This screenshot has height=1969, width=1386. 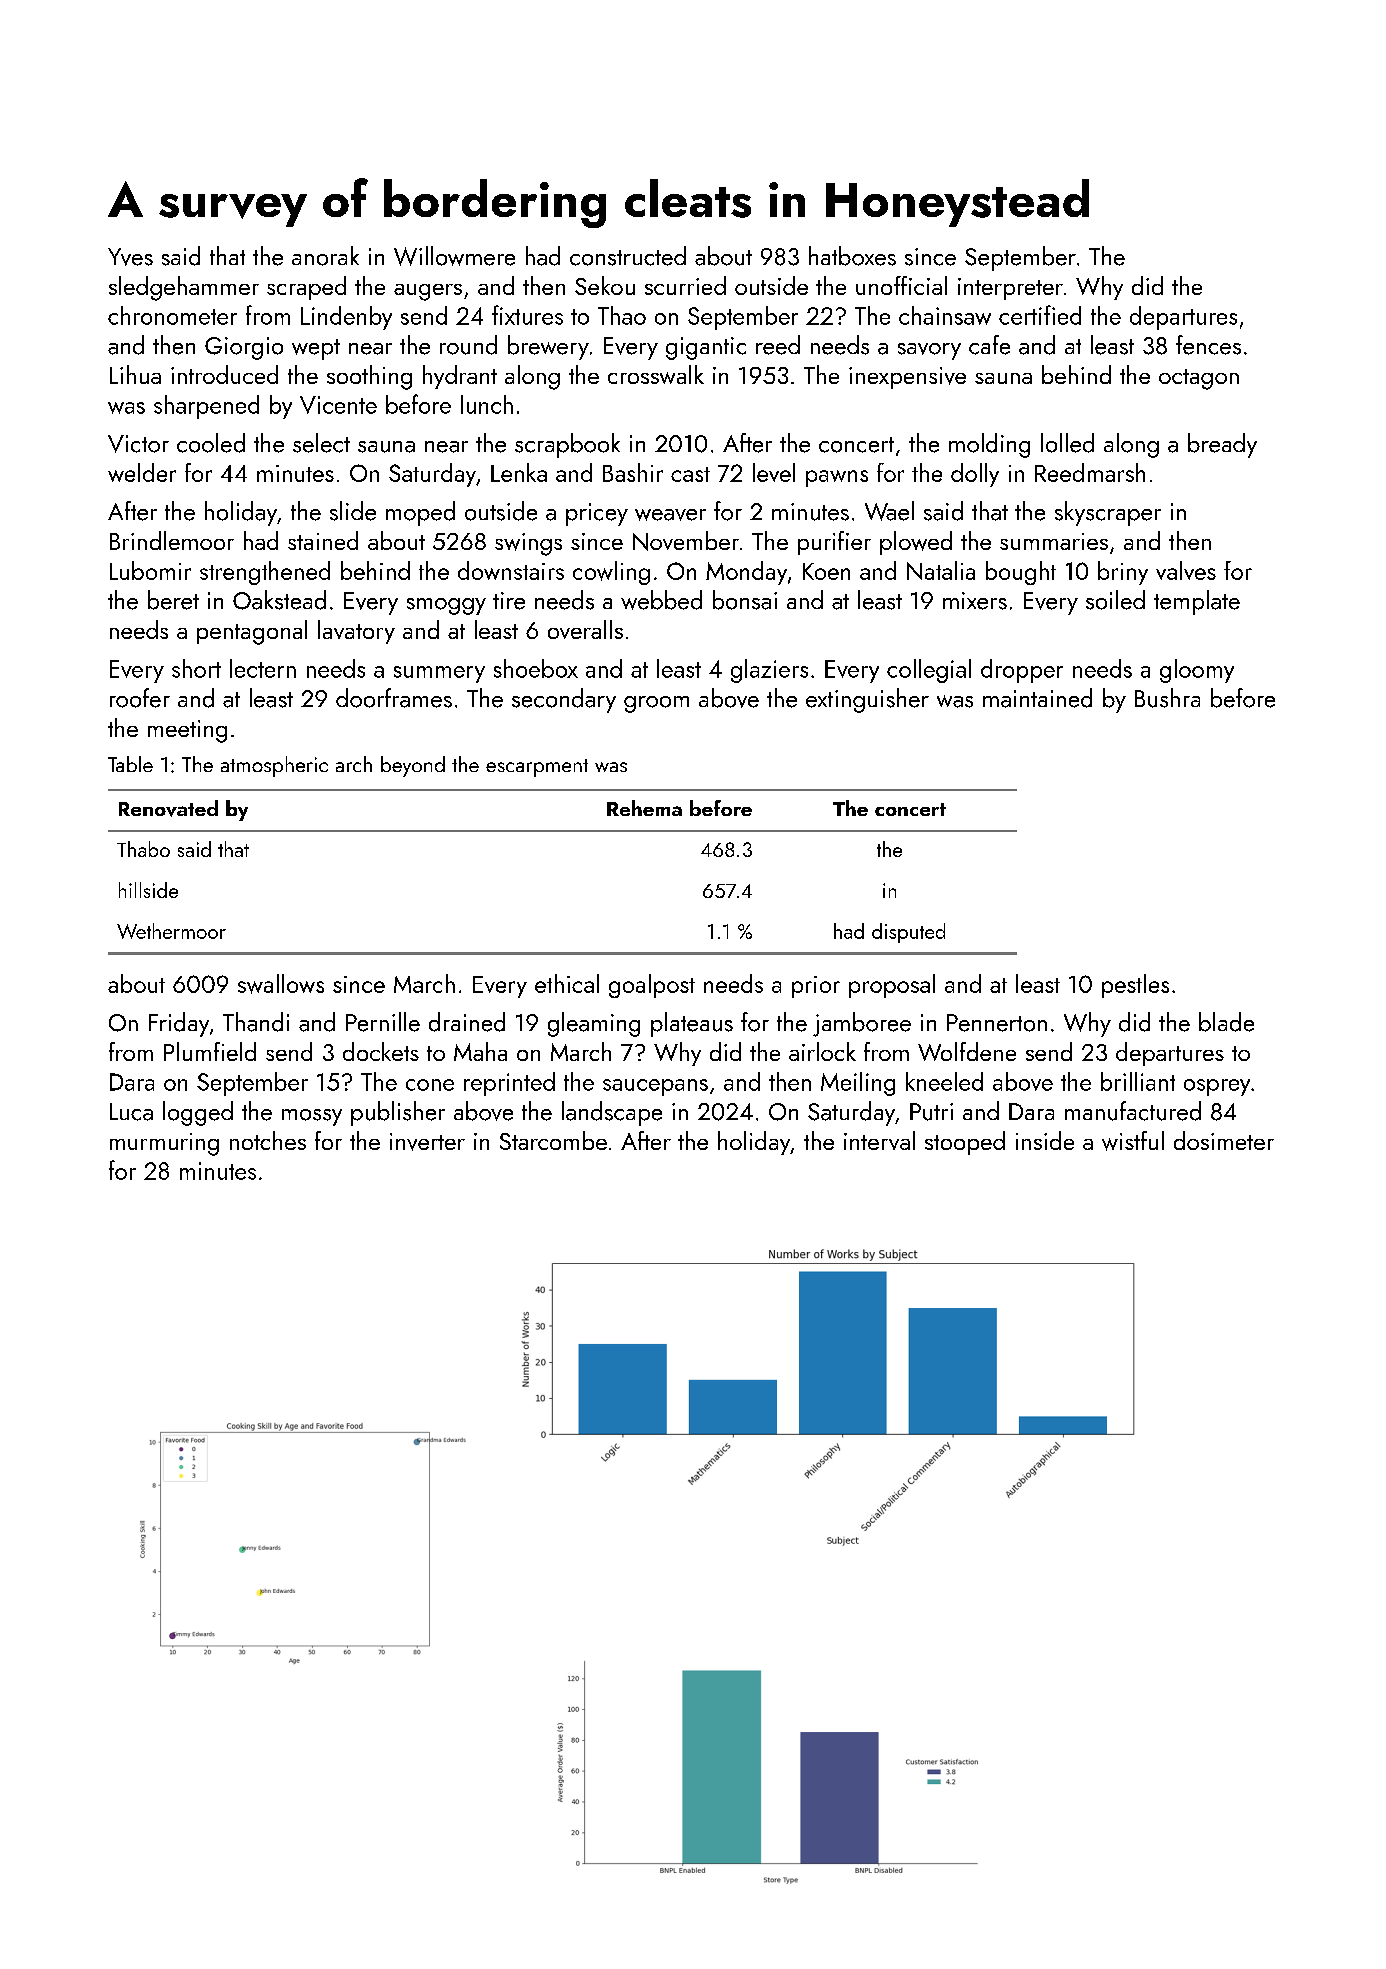 What do you see at coordinates (428, 292) in the screenshot?
I see `augers` at bounding box center [428, 292].
